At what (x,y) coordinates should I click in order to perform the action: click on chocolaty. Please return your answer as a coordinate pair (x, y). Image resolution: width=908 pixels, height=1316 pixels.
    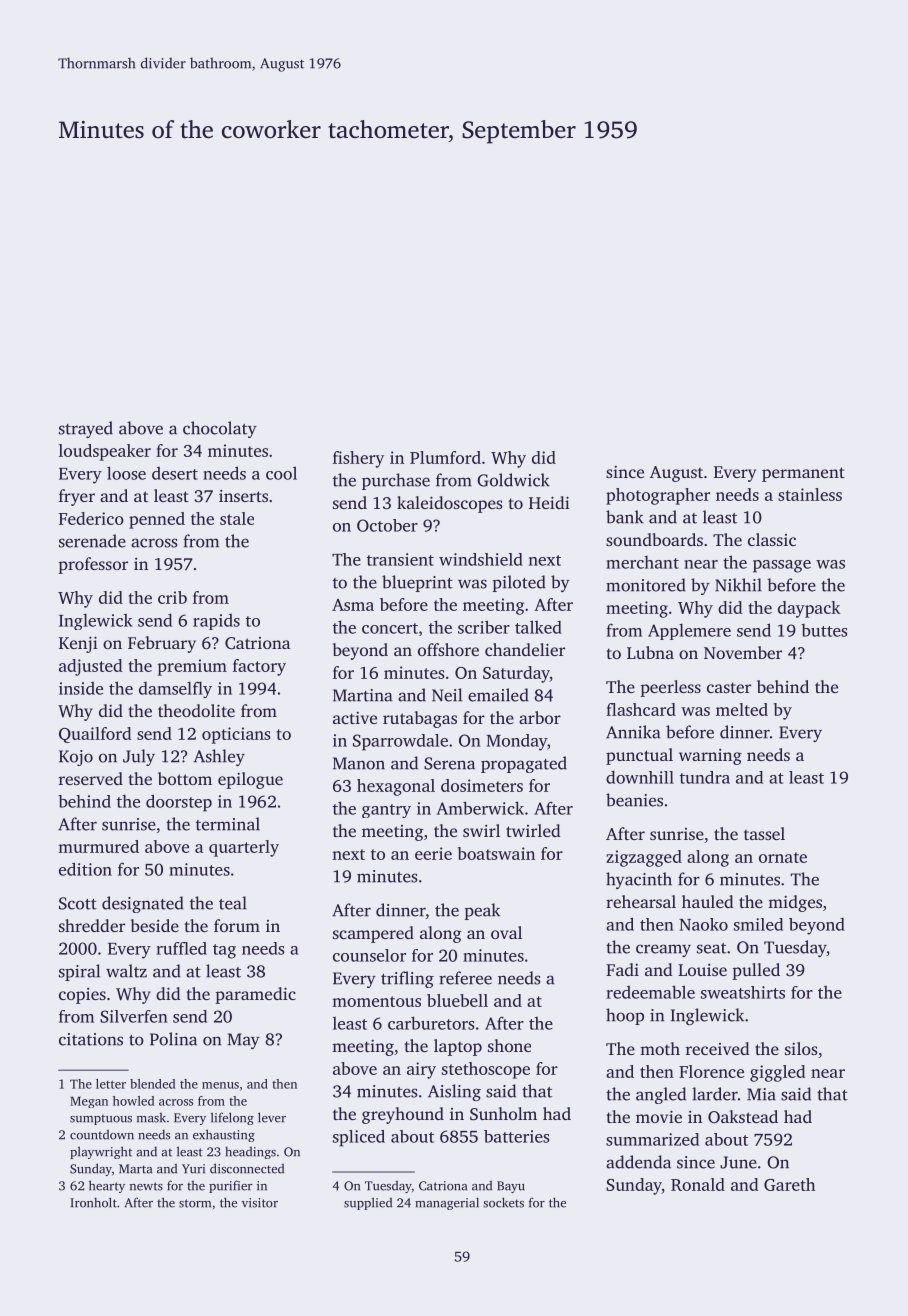
    Looking at the image, I should click on (220, 429).
